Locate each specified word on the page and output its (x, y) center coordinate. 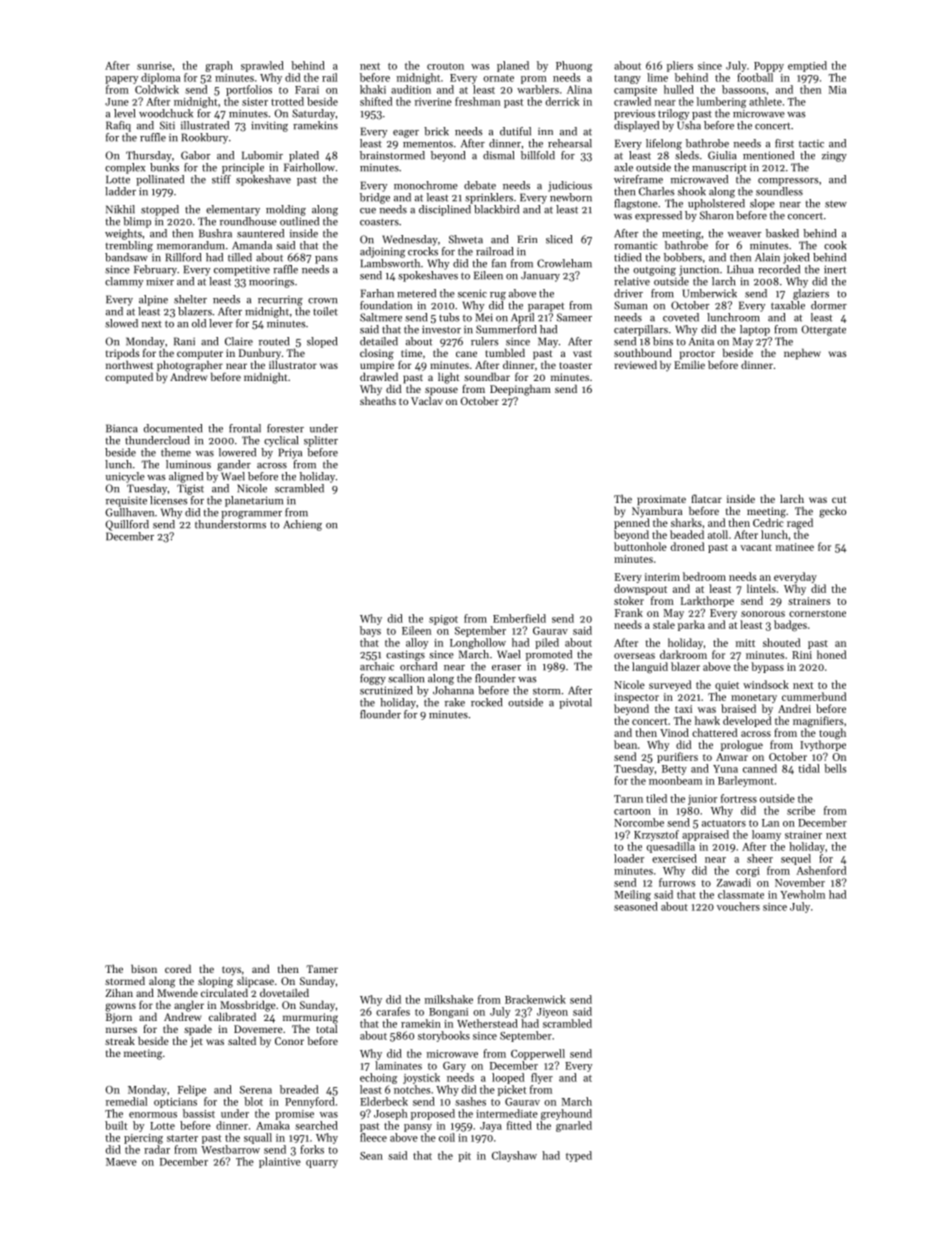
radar (157, 1149)
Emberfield (519, 618)
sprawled (262, 66)
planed (513, 66)
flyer (542, 1078)
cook (835, 245)
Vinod (674, 732)
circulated (224, 992)
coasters (379, 222)
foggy (373, 679)
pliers (680, 66)
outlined (299, 221)
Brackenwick (535, 999)
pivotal (575, 703)
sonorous (763, 614)
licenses (168, 500)
